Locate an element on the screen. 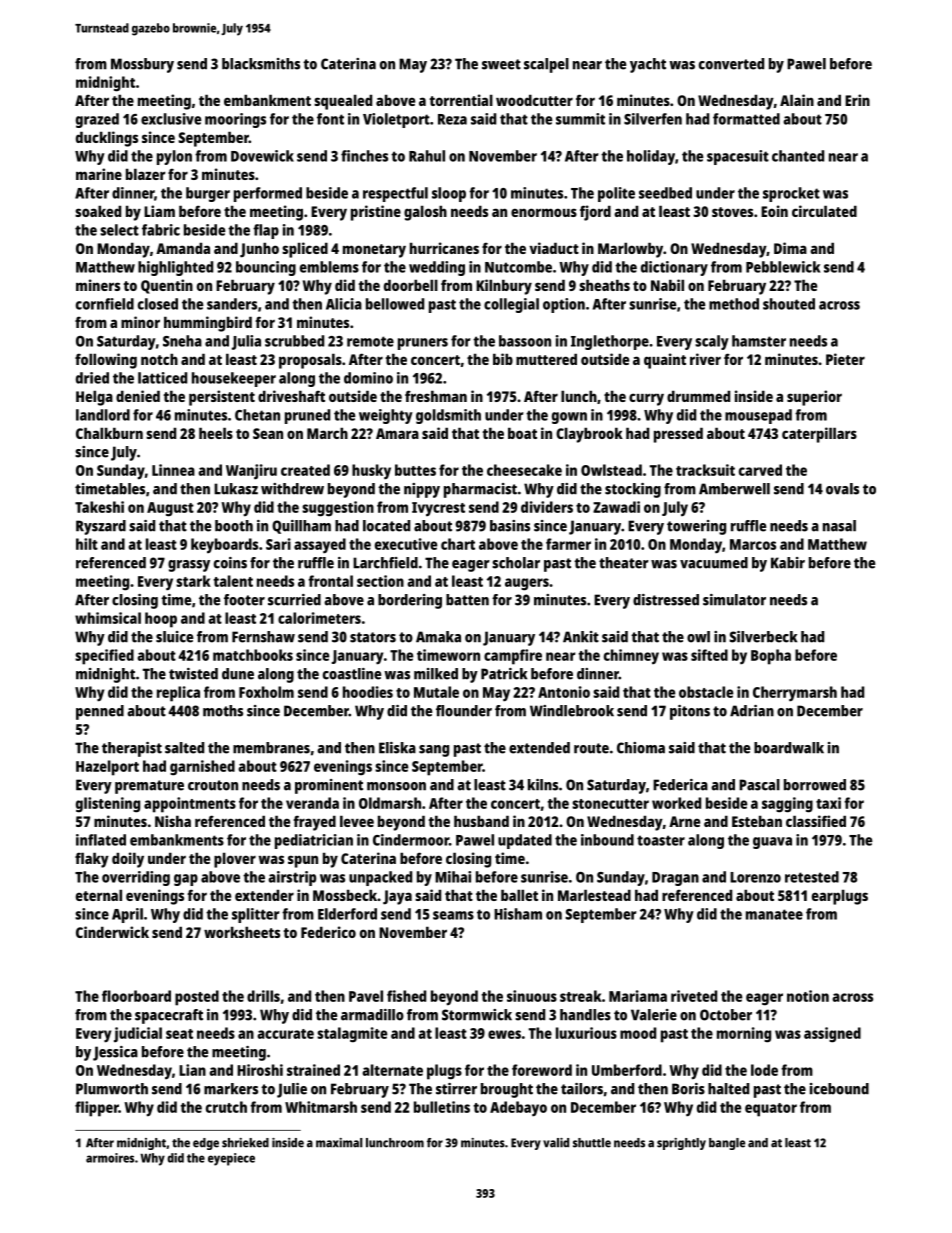 Image resolution: width=952 pixels, height=1233 pixels. notion is located at coordinates (808, 996).
